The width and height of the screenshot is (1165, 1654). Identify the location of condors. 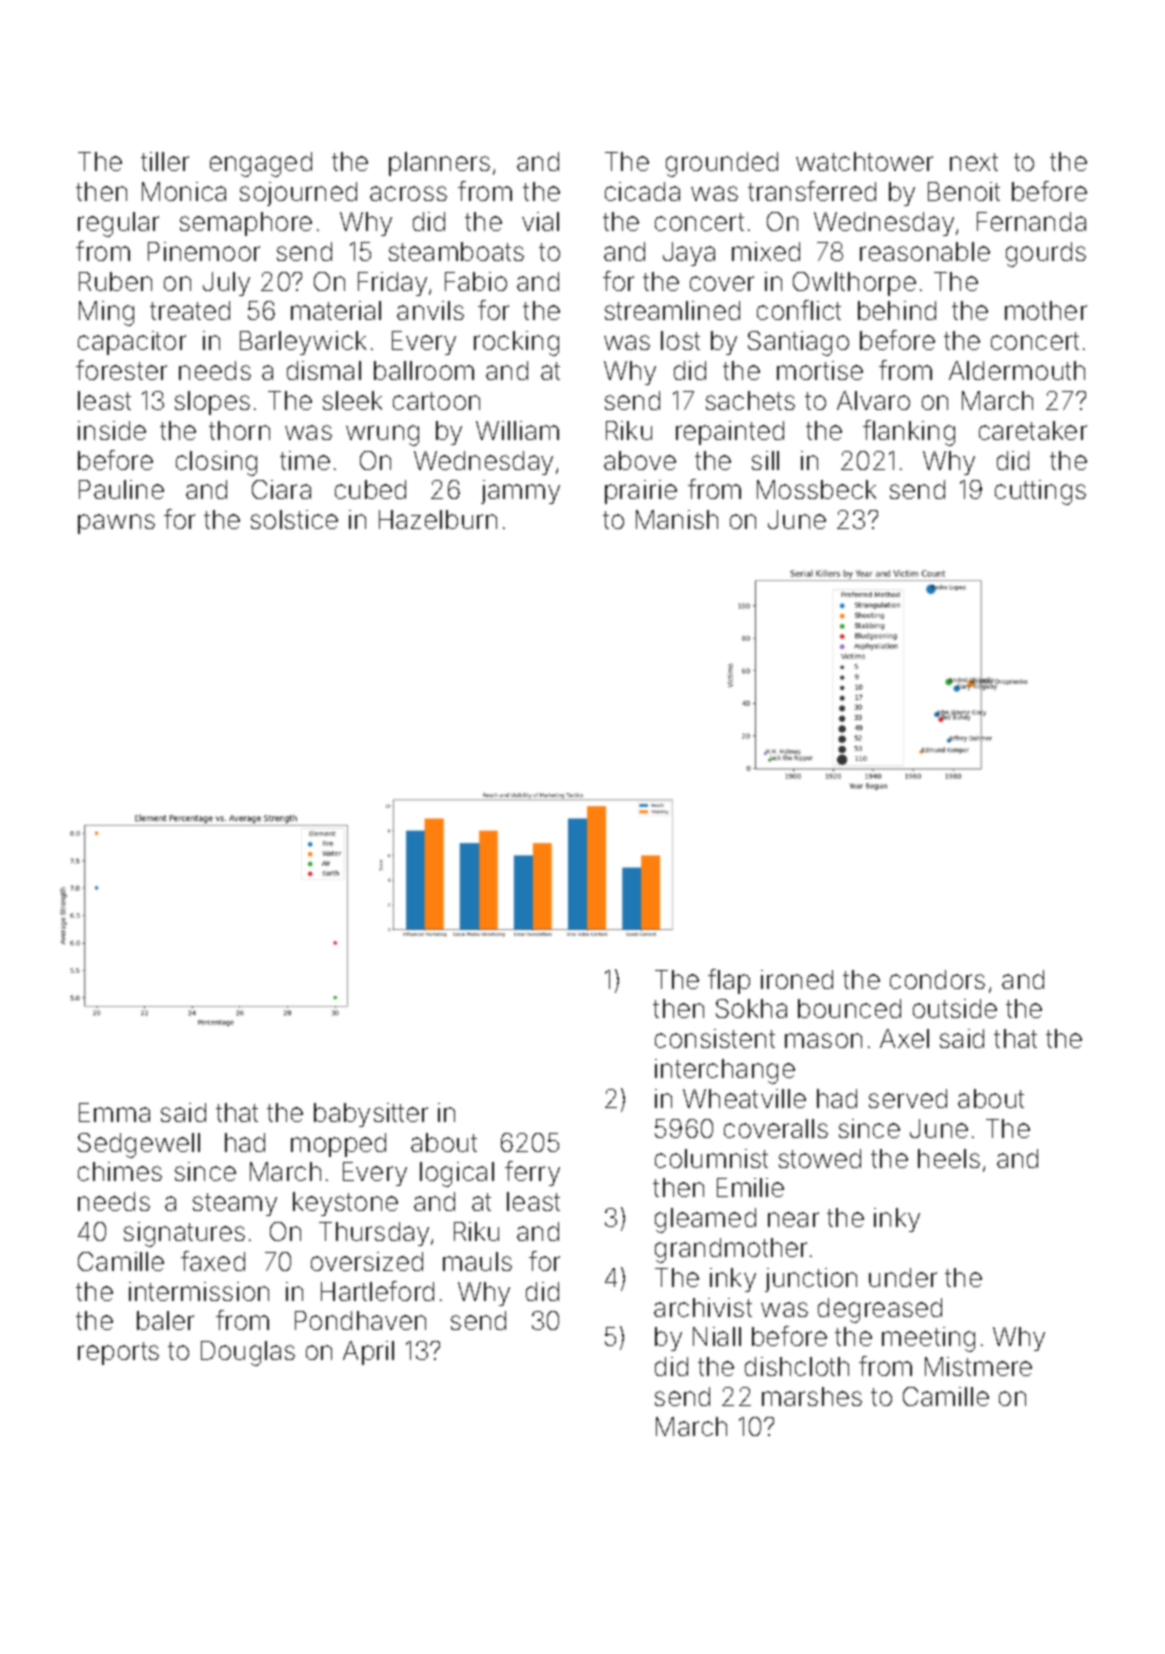
(937, 979).
